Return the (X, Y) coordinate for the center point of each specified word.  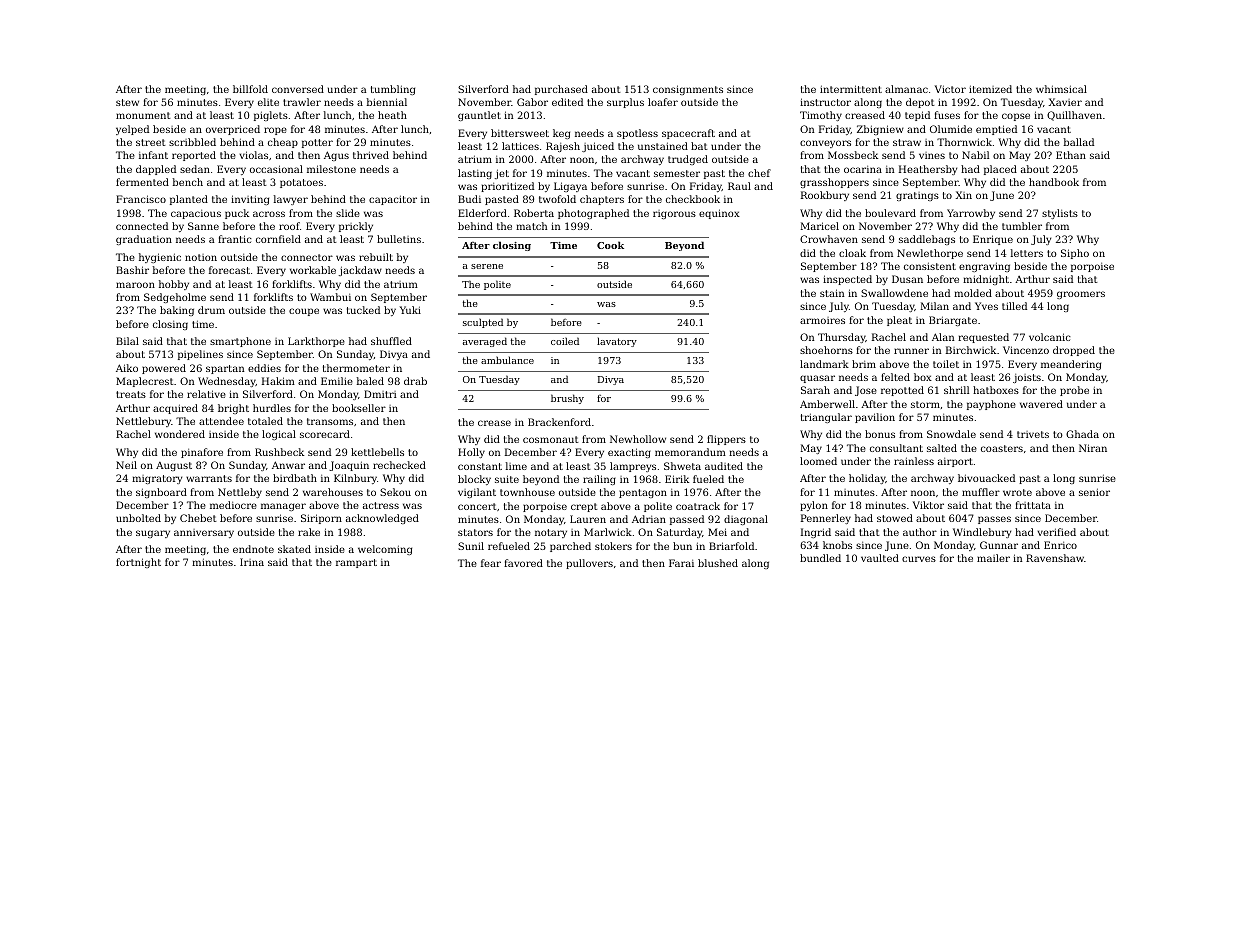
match (531, 226)
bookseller (359, 408)
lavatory (617, 342)
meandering (1071, 365)
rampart (356, 563)
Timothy (821, 116)
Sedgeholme (175, 298)
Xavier (1065, 102)
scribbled (192, 142)
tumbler (1022, 226)
